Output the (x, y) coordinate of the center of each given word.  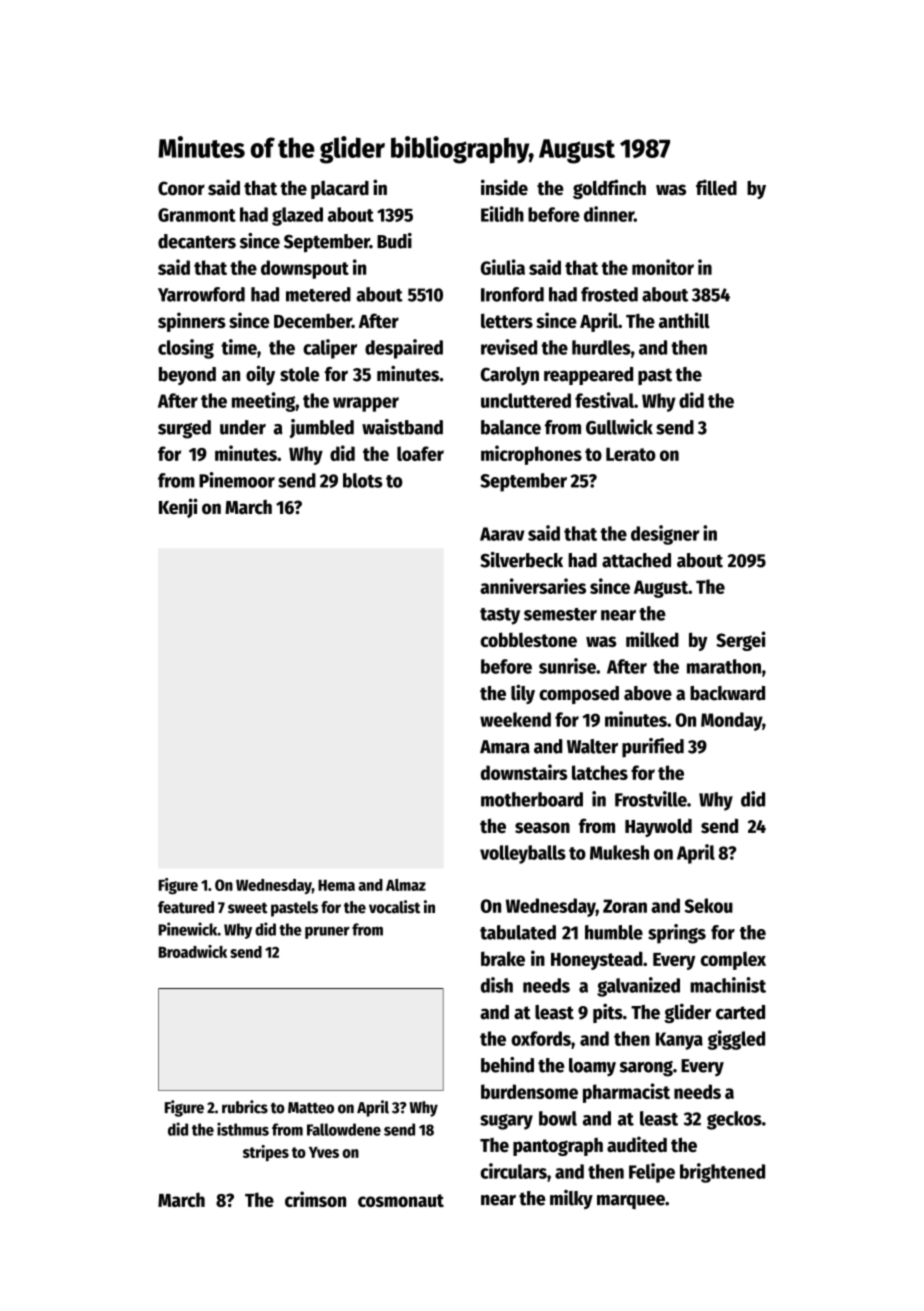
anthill (684, 320)
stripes (266, 1153)
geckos (734, 1120)
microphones (531, 455)
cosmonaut (401, 1200)
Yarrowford (201, 294)
